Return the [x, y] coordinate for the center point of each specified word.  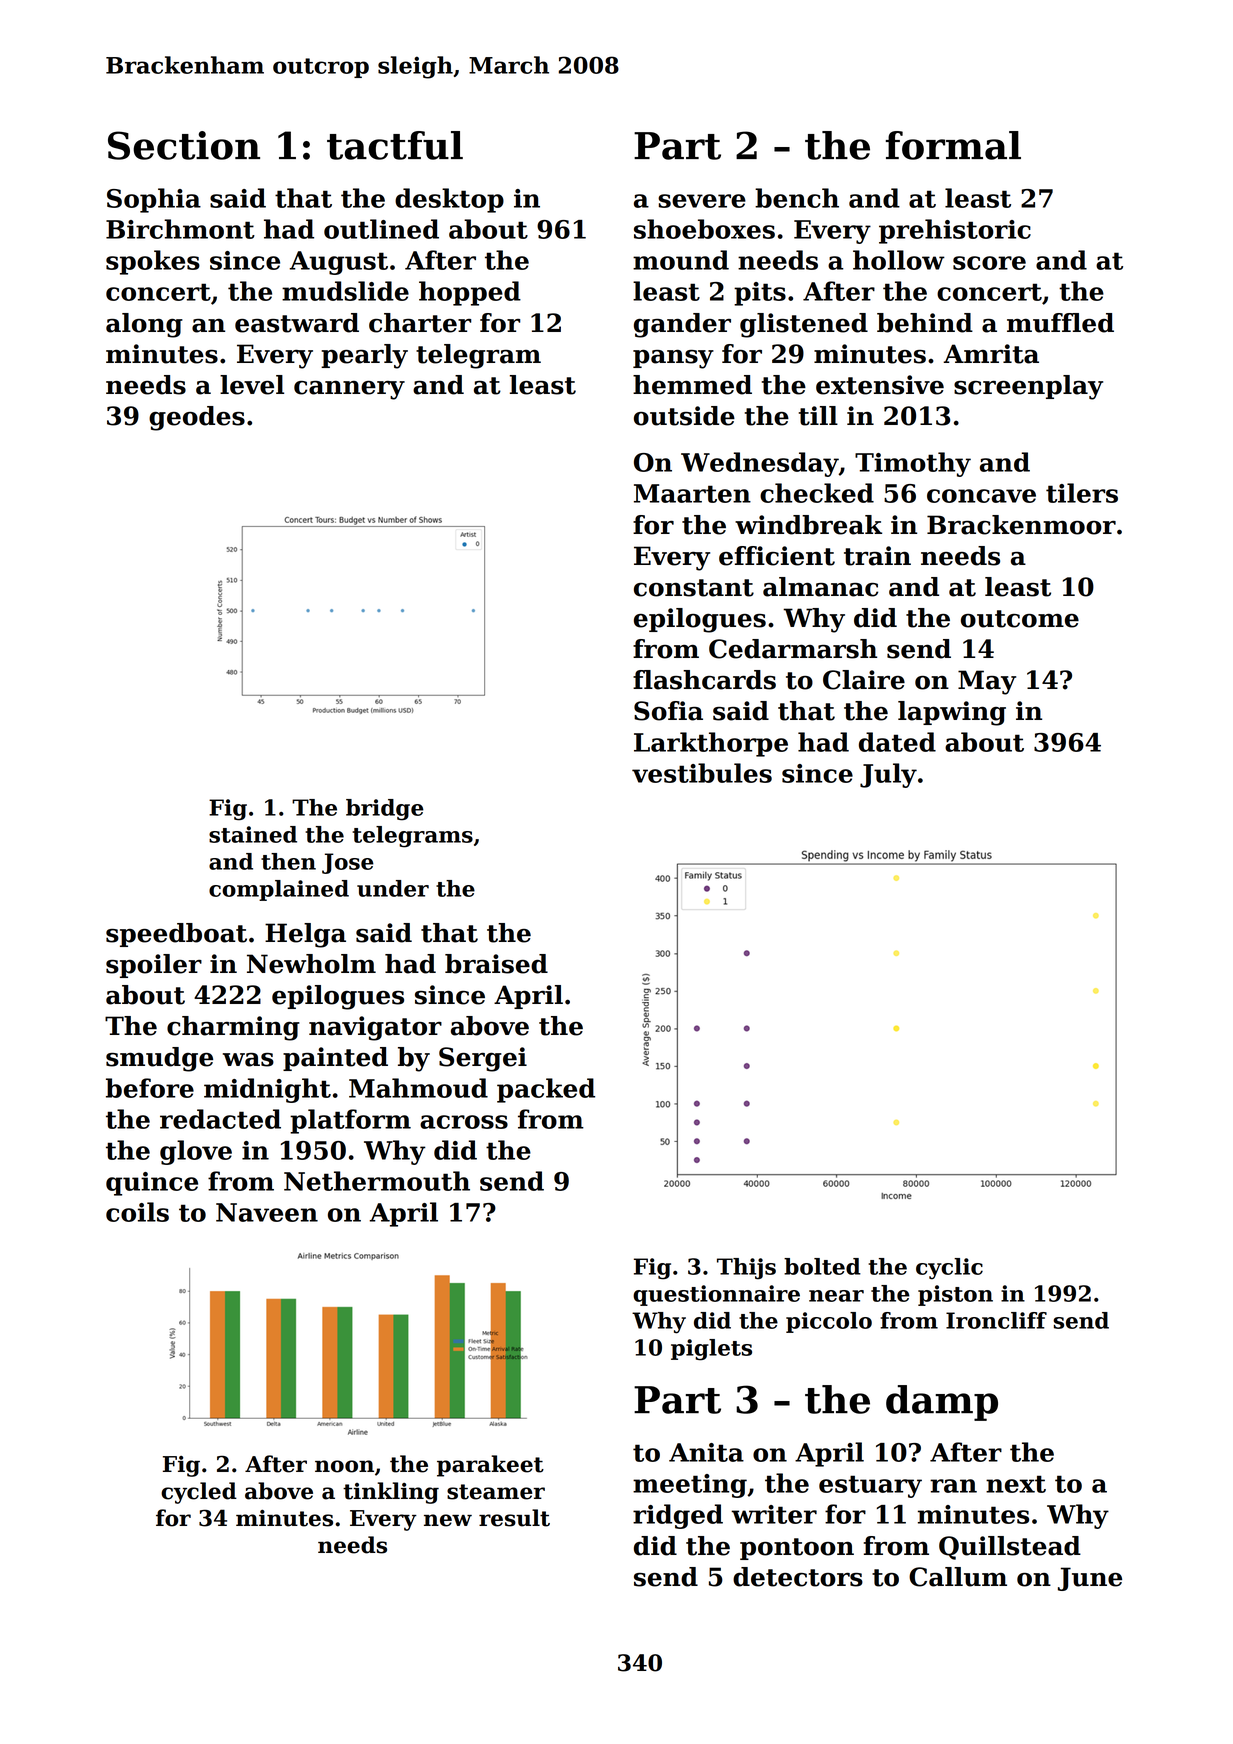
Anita [706, 1452]
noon [344, 1466]
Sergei [483, 1059]
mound [681, 260]
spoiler [154, 966]
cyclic [949, 1269]
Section [184, 145]
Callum [958, 1577]
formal [953, 145]
